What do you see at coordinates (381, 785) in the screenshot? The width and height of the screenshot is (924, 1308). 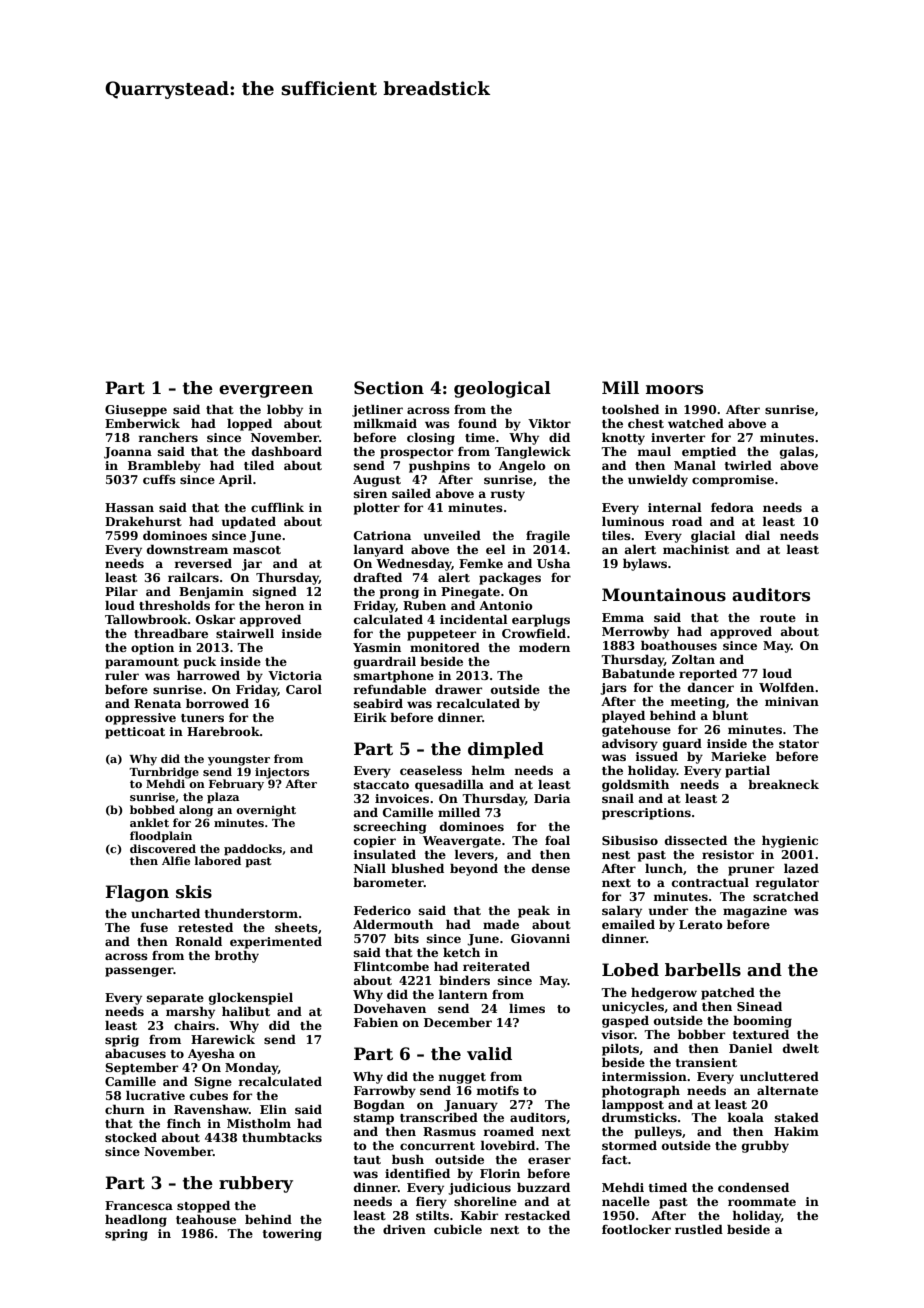 I see `staccato` at bounding box center [381, 785].
